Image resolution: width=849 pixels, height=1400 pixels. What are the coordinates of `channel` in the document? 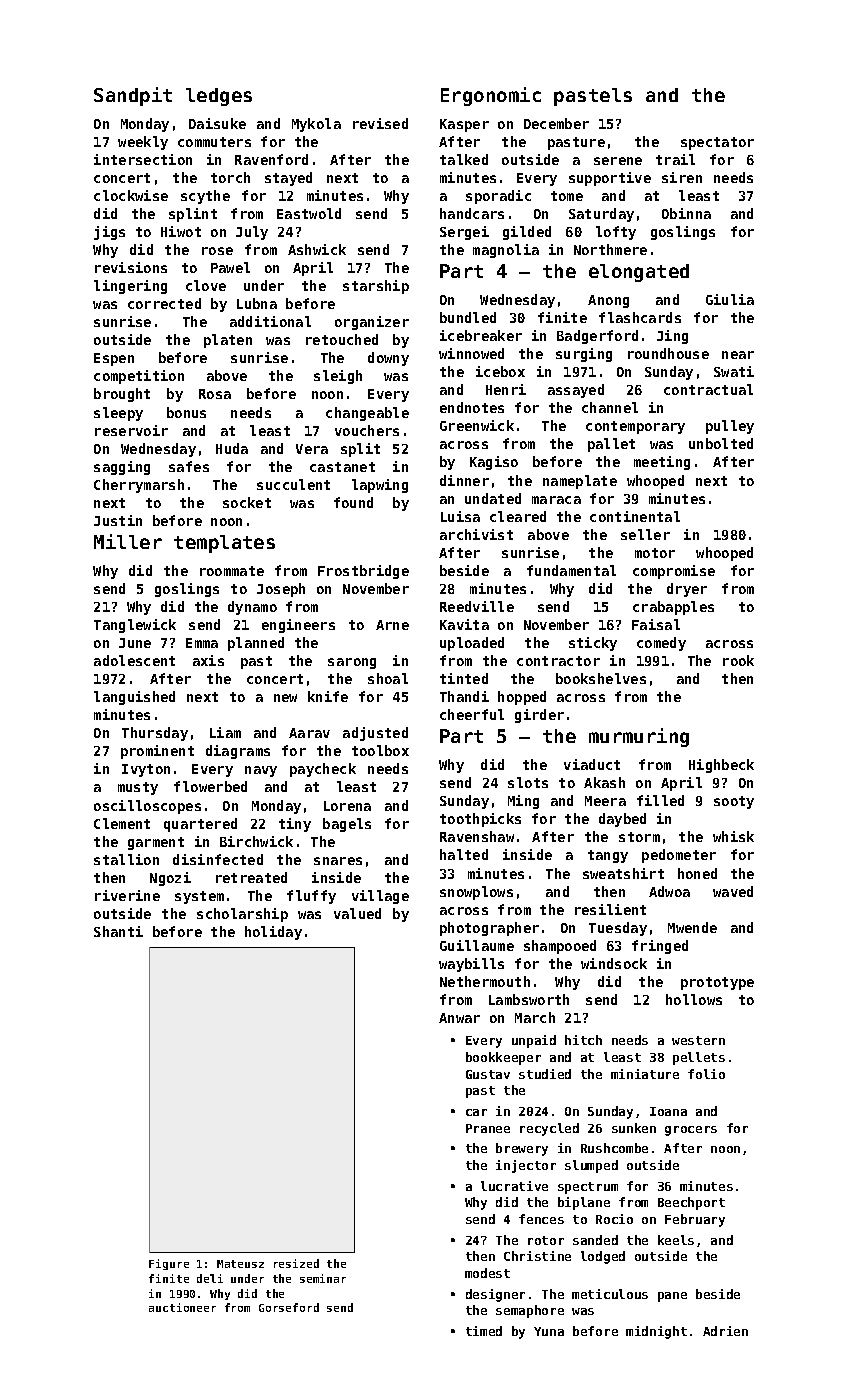 It's located at (610, 407).
